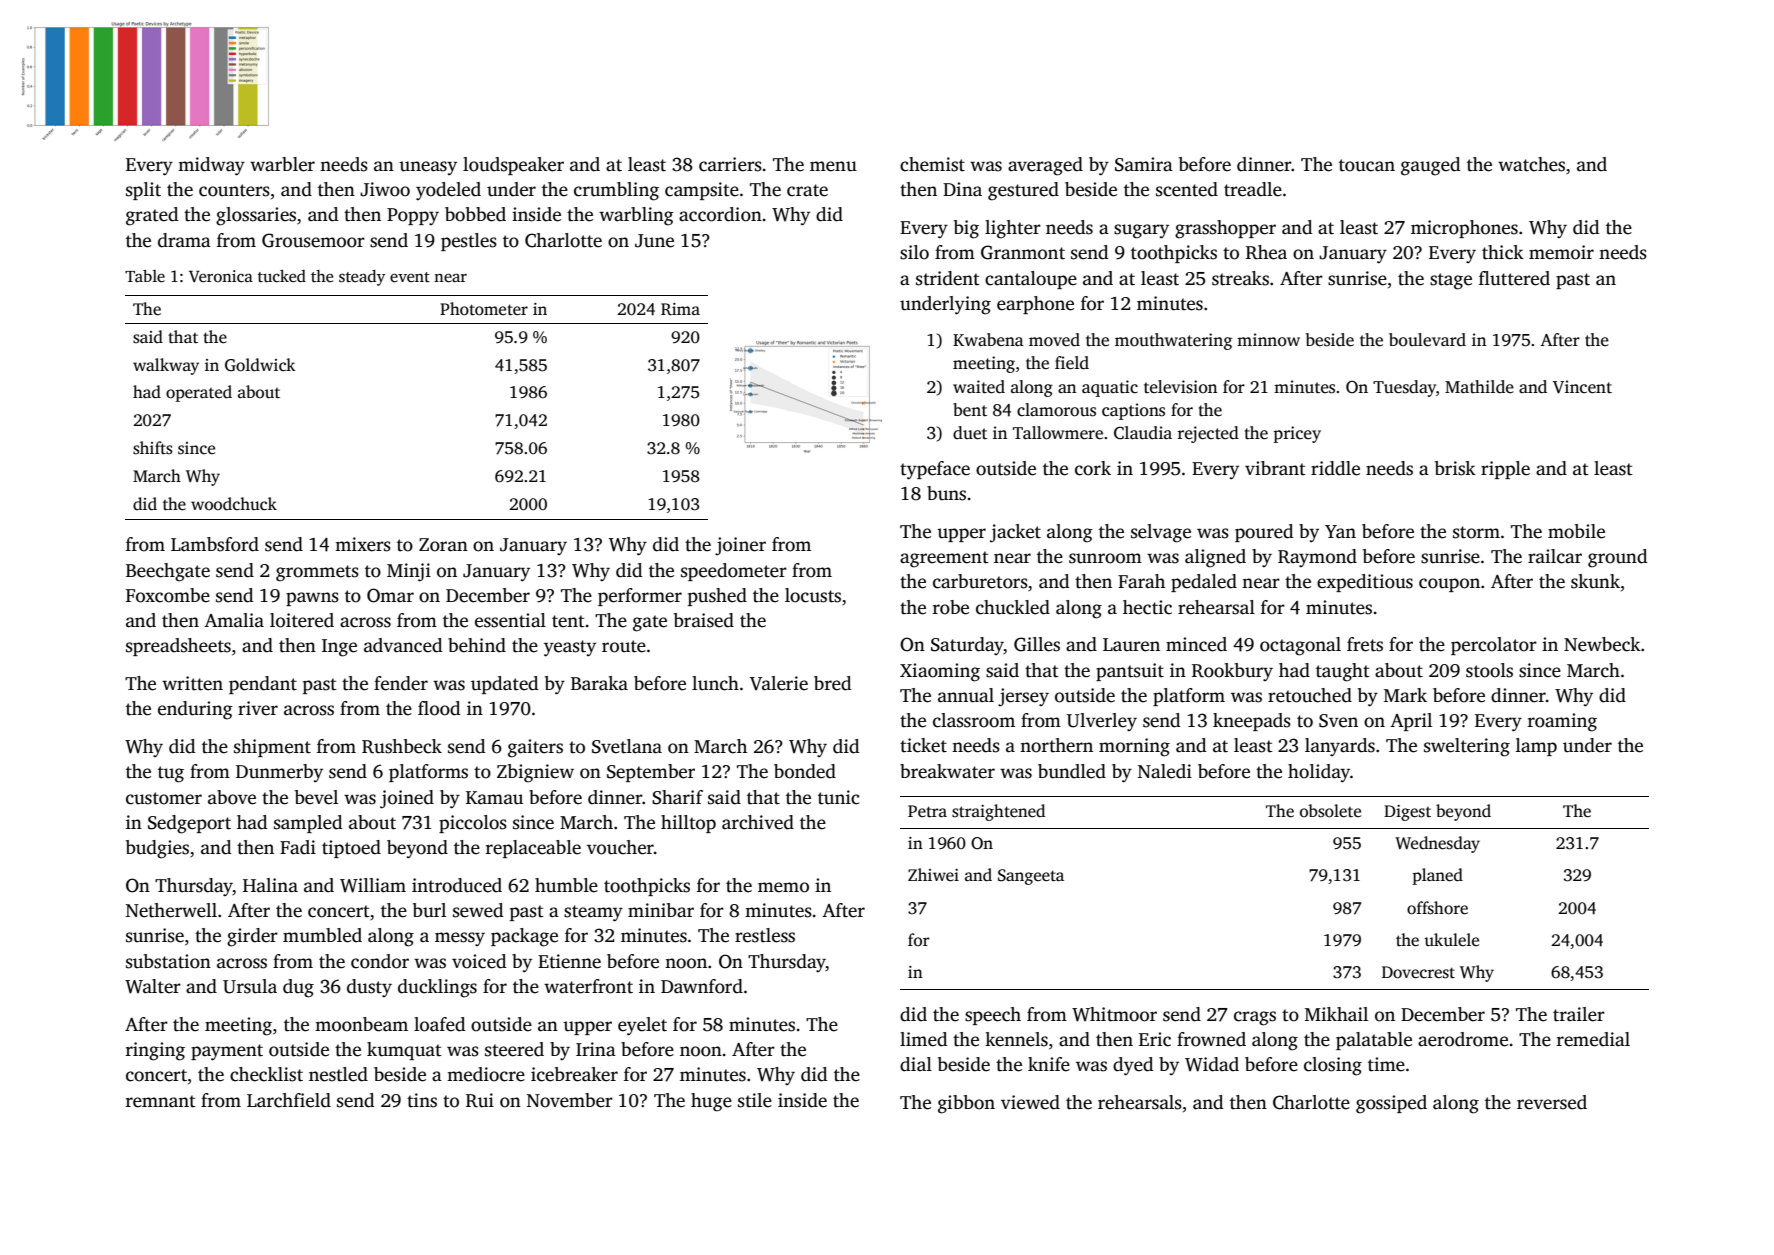  I want to click on watches, so click(1531, 164).
